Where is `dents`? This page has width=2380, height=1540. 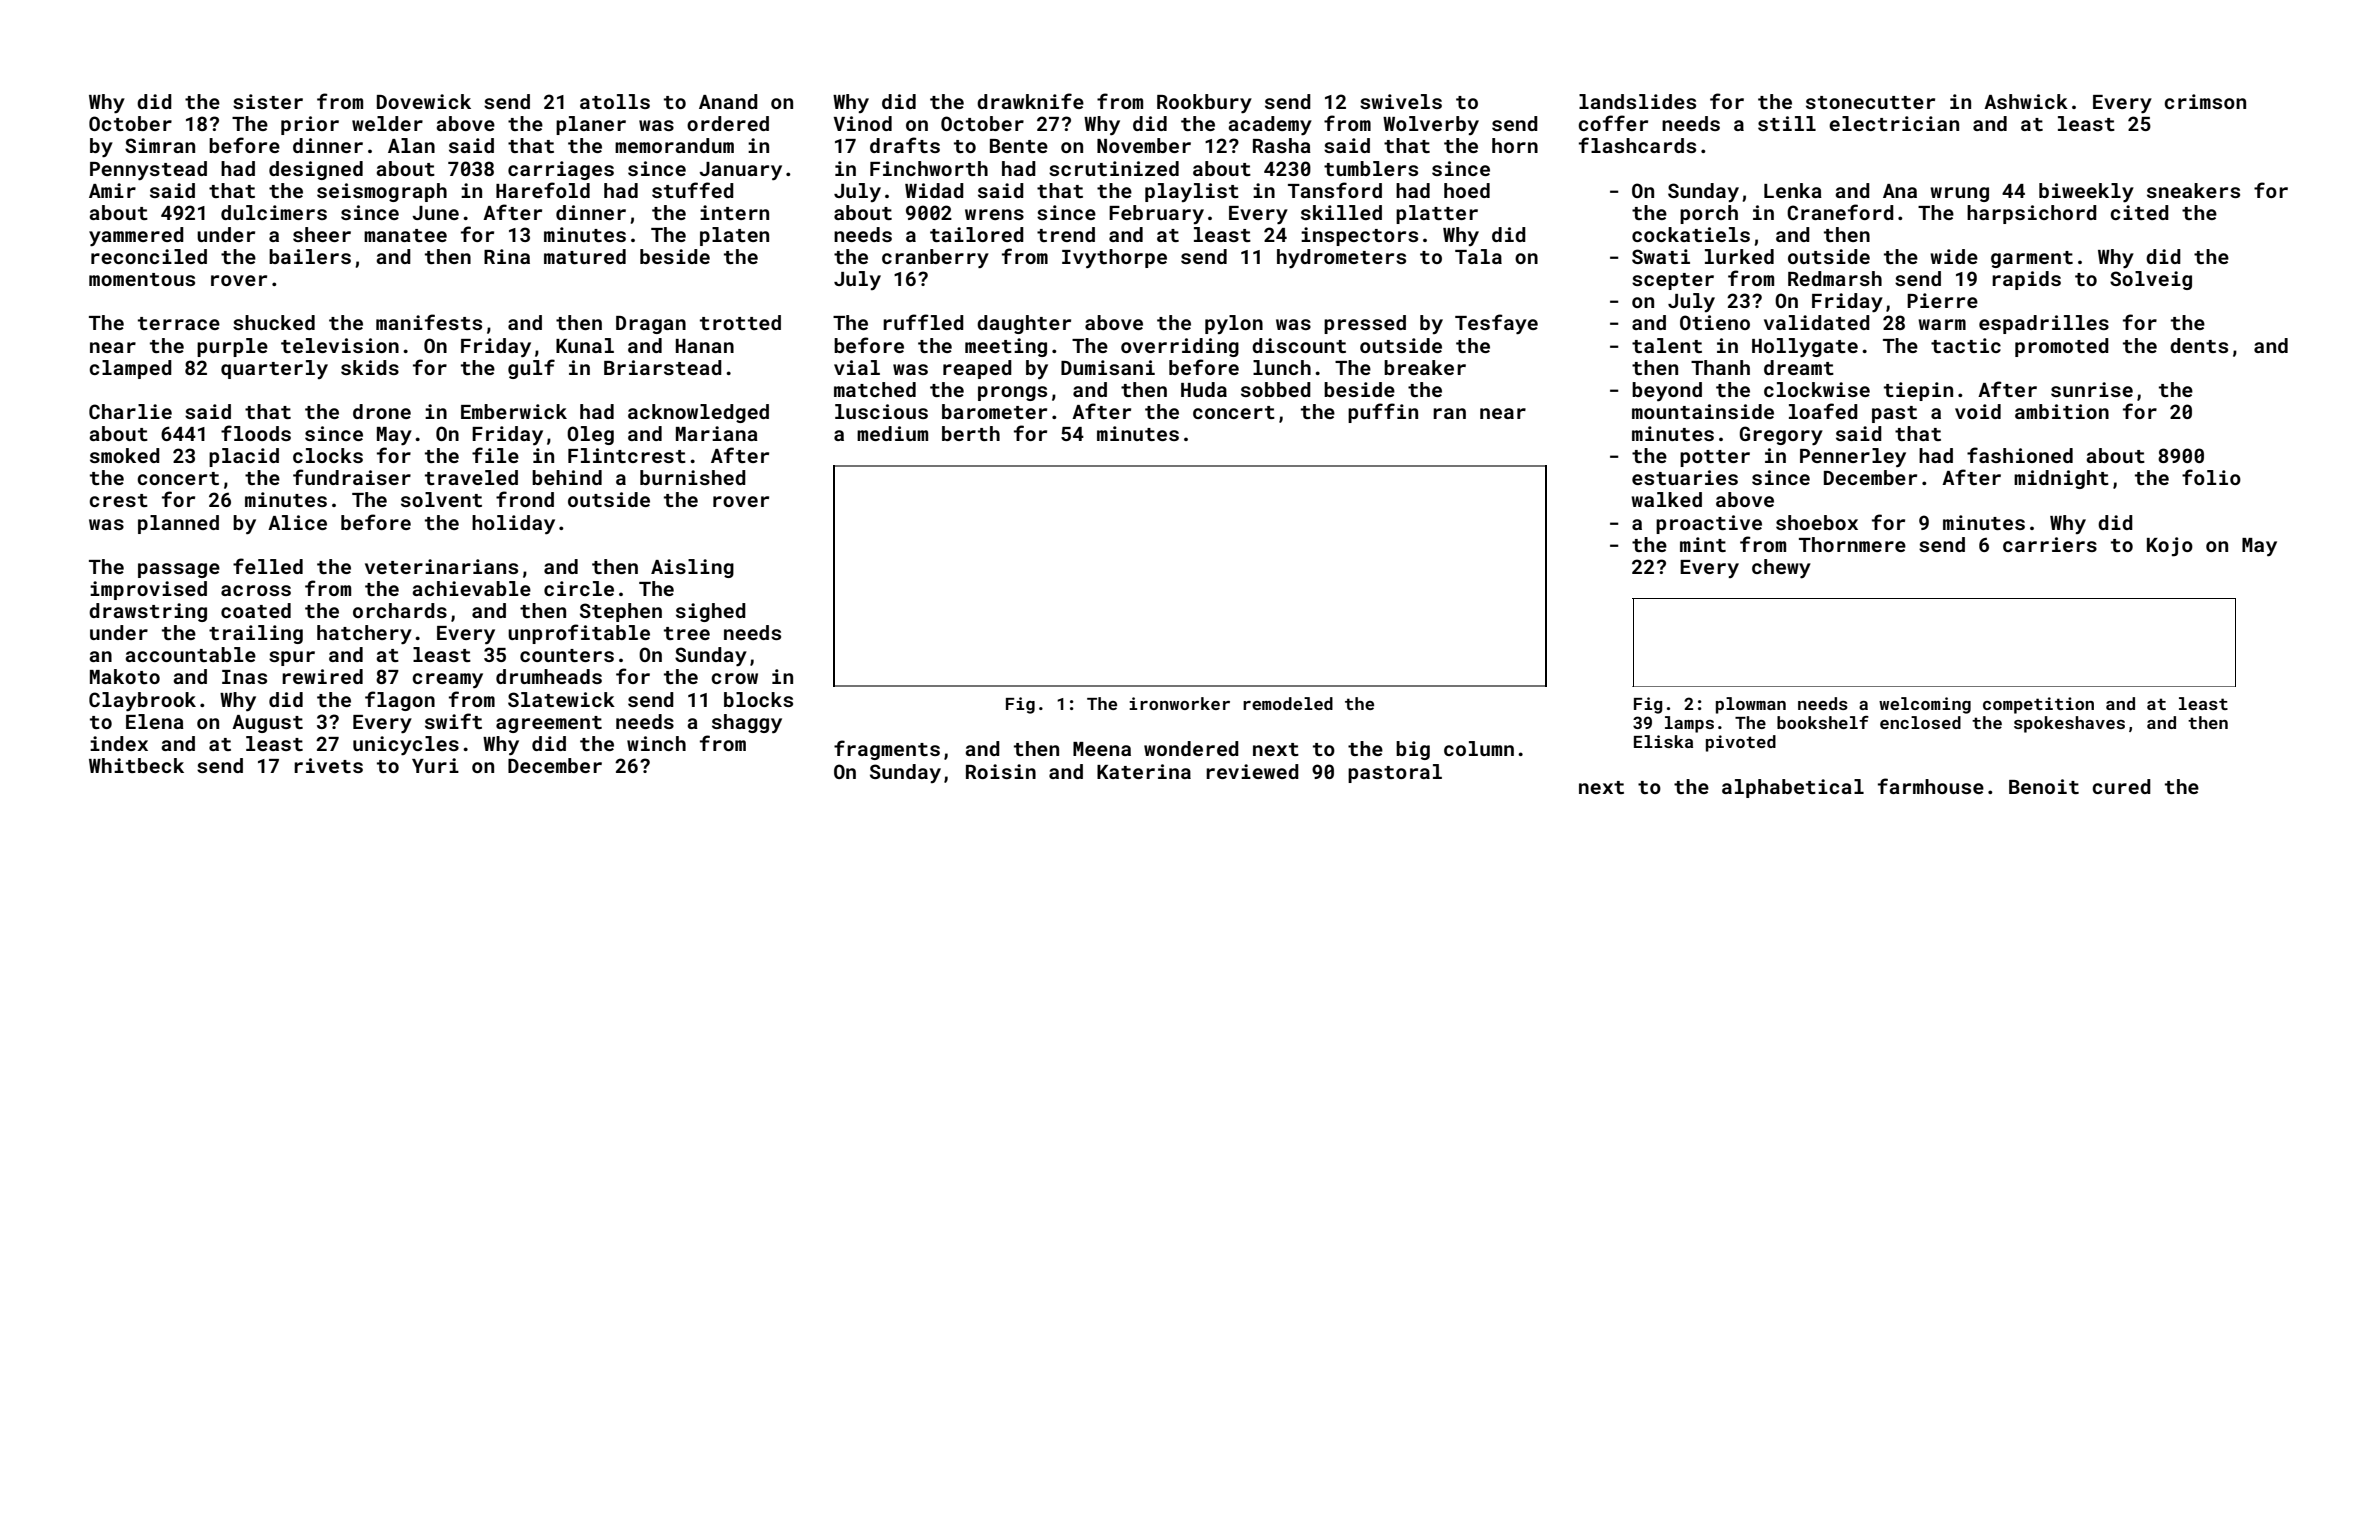 dents is located at coordinates (2199, 345).
